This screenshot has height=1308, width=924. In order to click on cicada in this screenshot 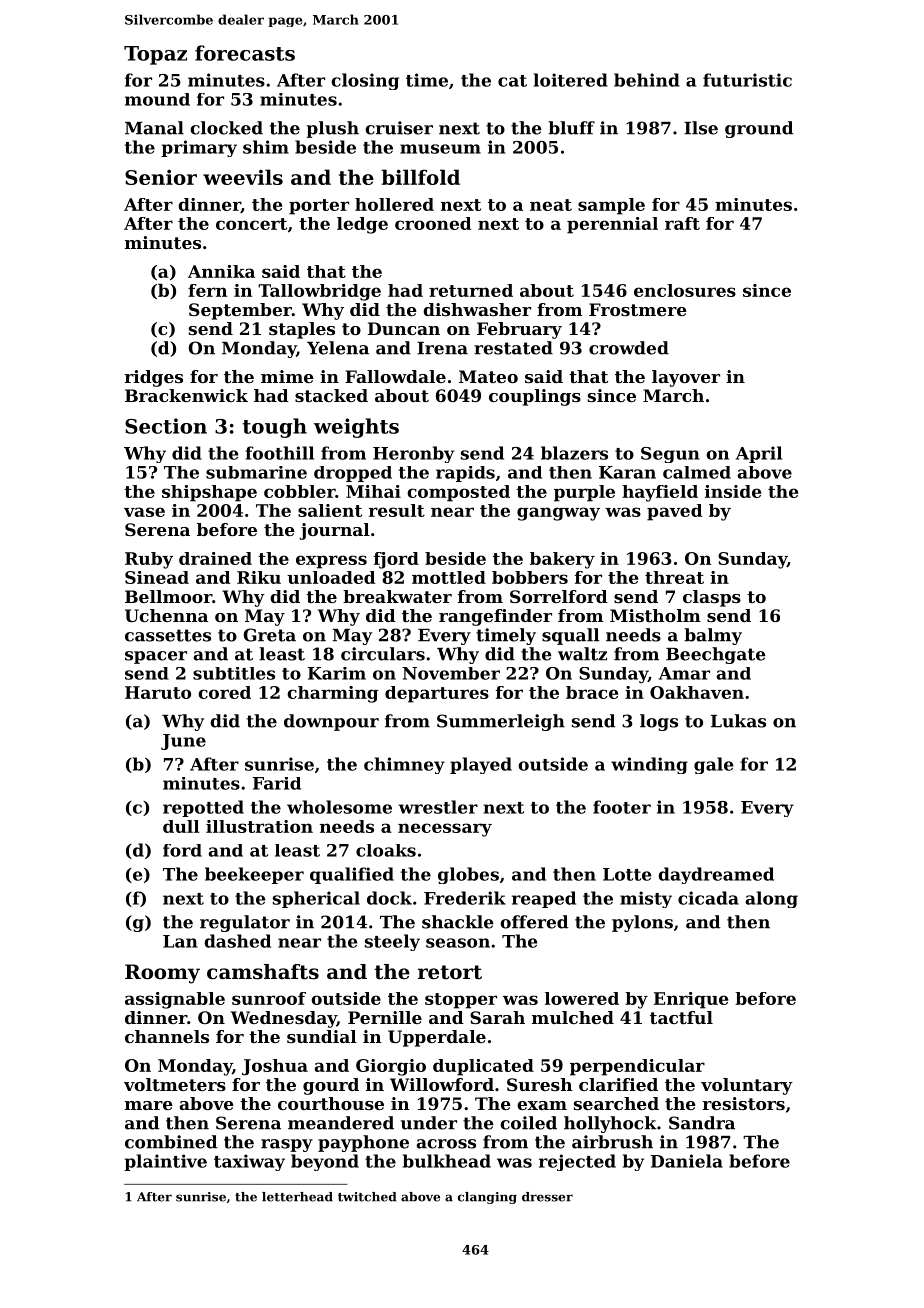, I will do `click(708, 898)`.
